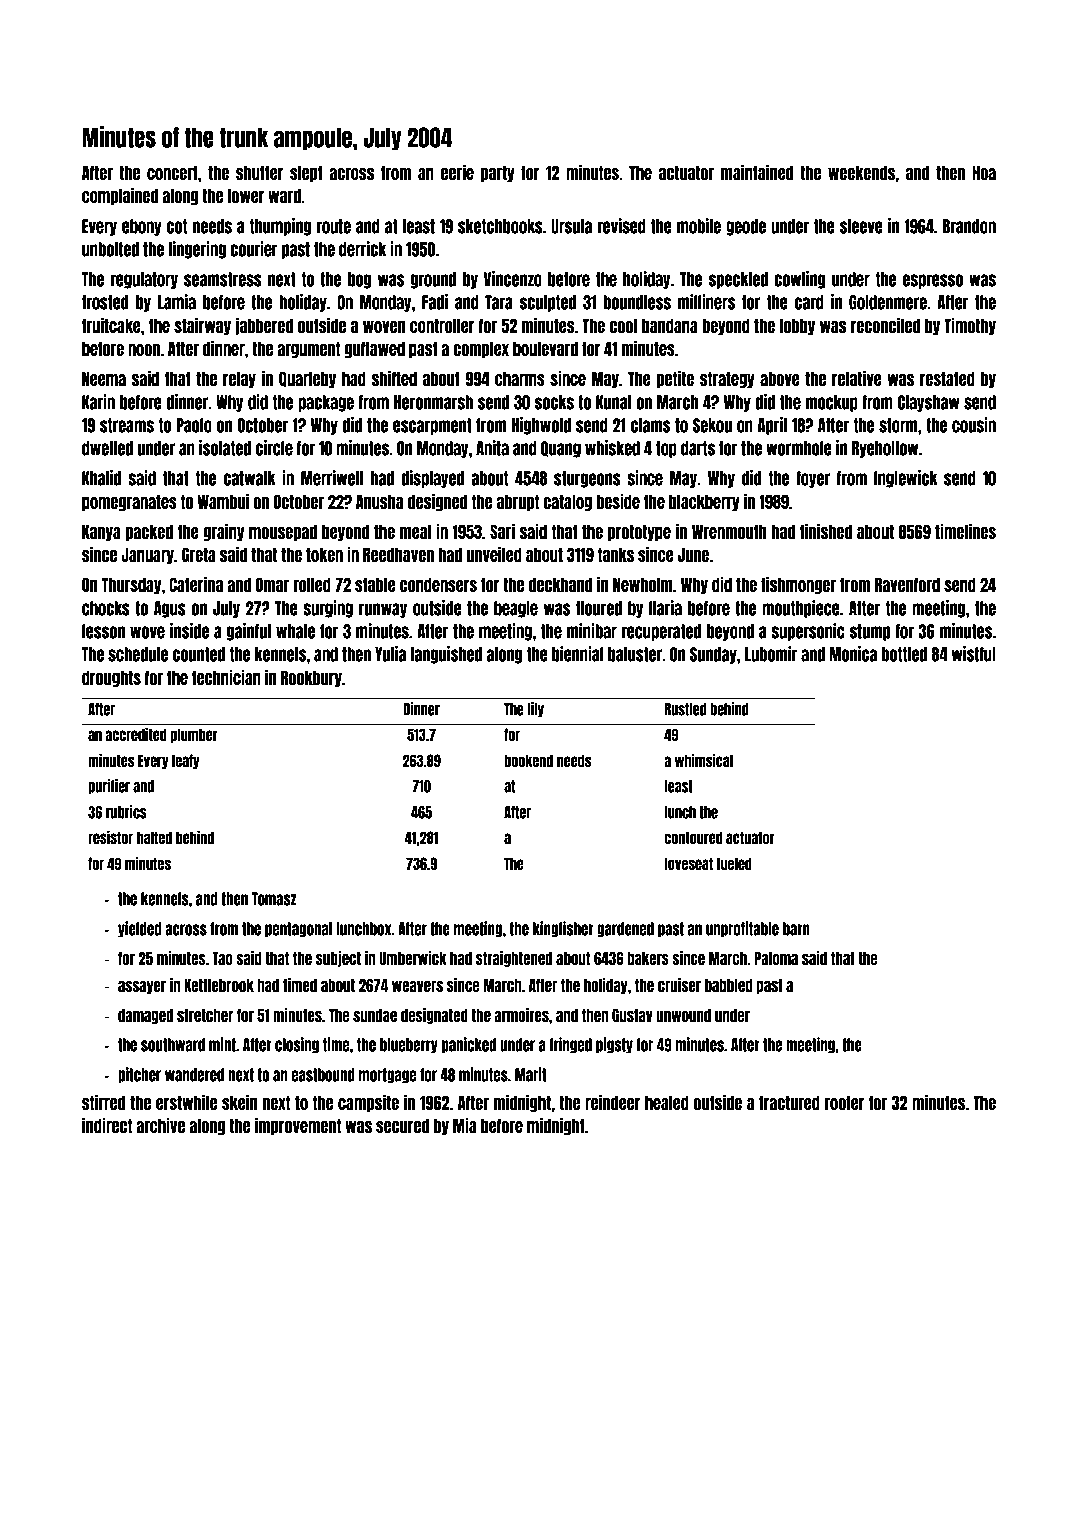  I want to click on skein, so click(240, 1102).
